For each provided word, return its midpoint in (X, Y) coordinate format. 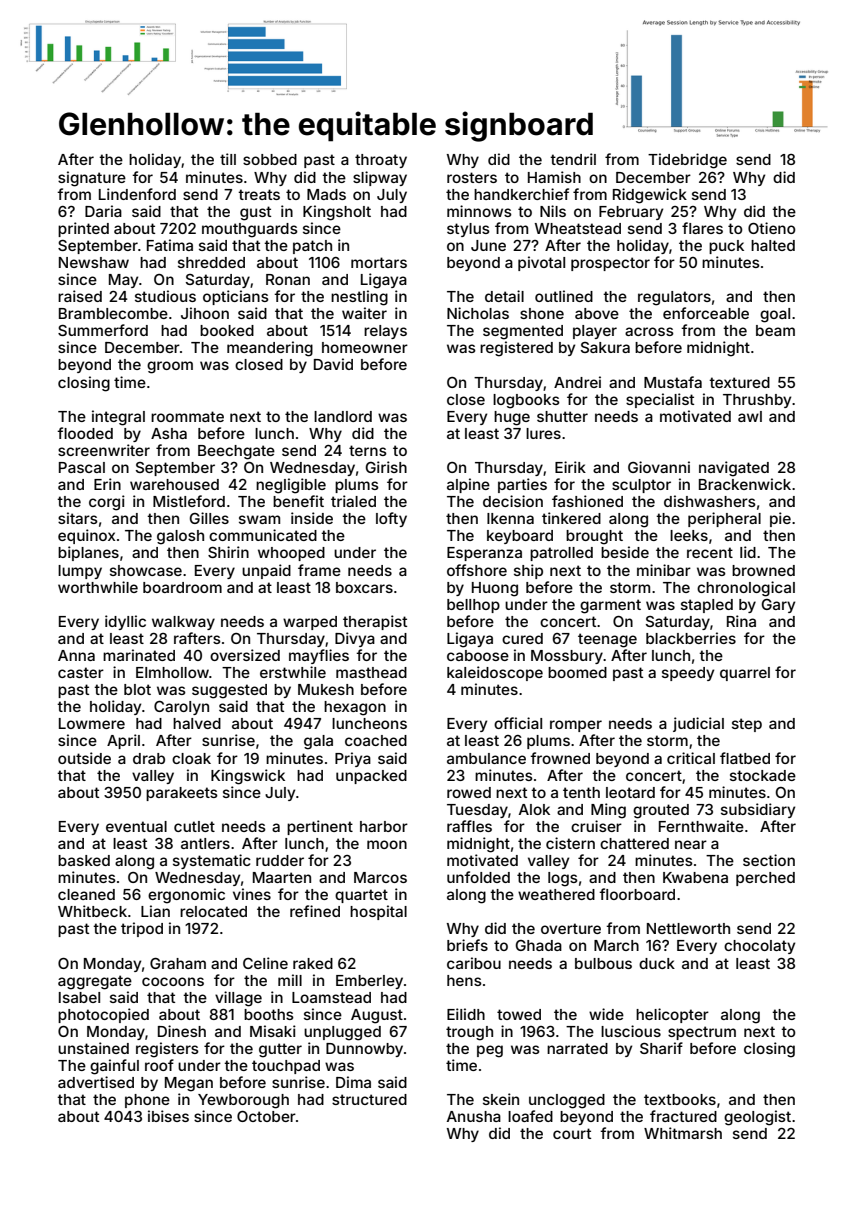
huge (512, 418)
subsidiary (758, 810)
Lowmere (92, 723)
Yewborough (243, 1101)
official (518, 723)
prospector (610, 264)
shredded (211, 262)
